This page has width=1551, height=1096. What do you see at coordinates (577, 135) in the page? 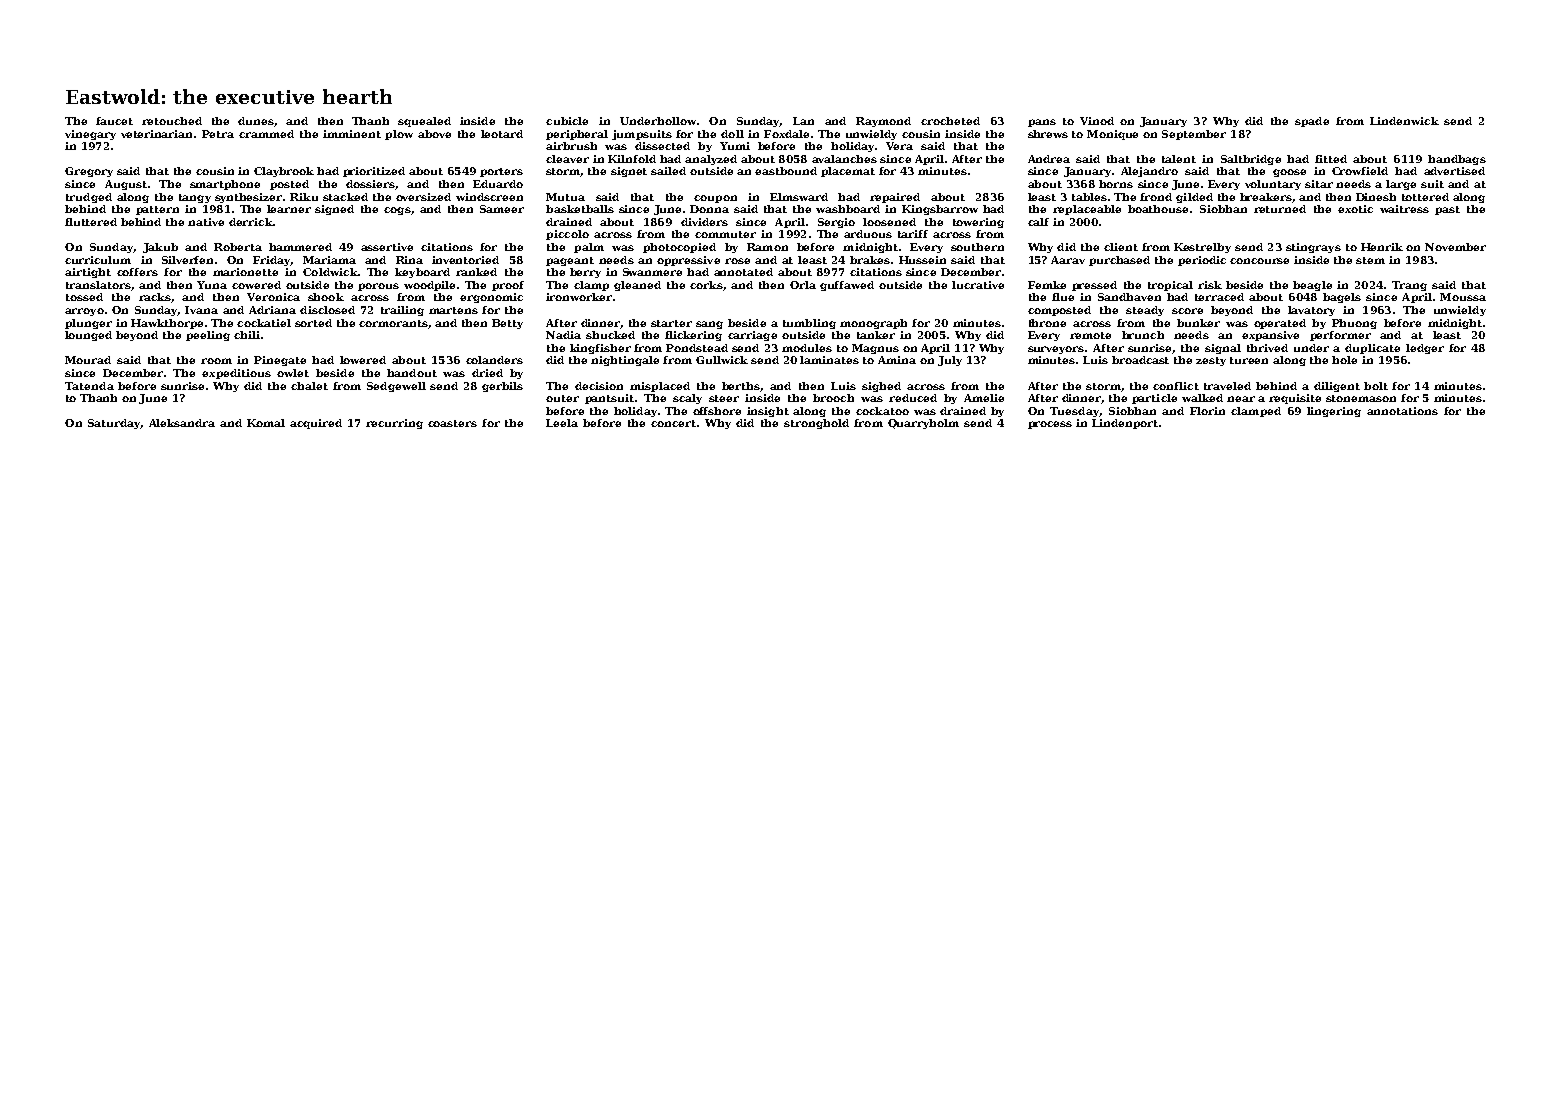
I see `peripheral` at bounding box center [577, 135].
